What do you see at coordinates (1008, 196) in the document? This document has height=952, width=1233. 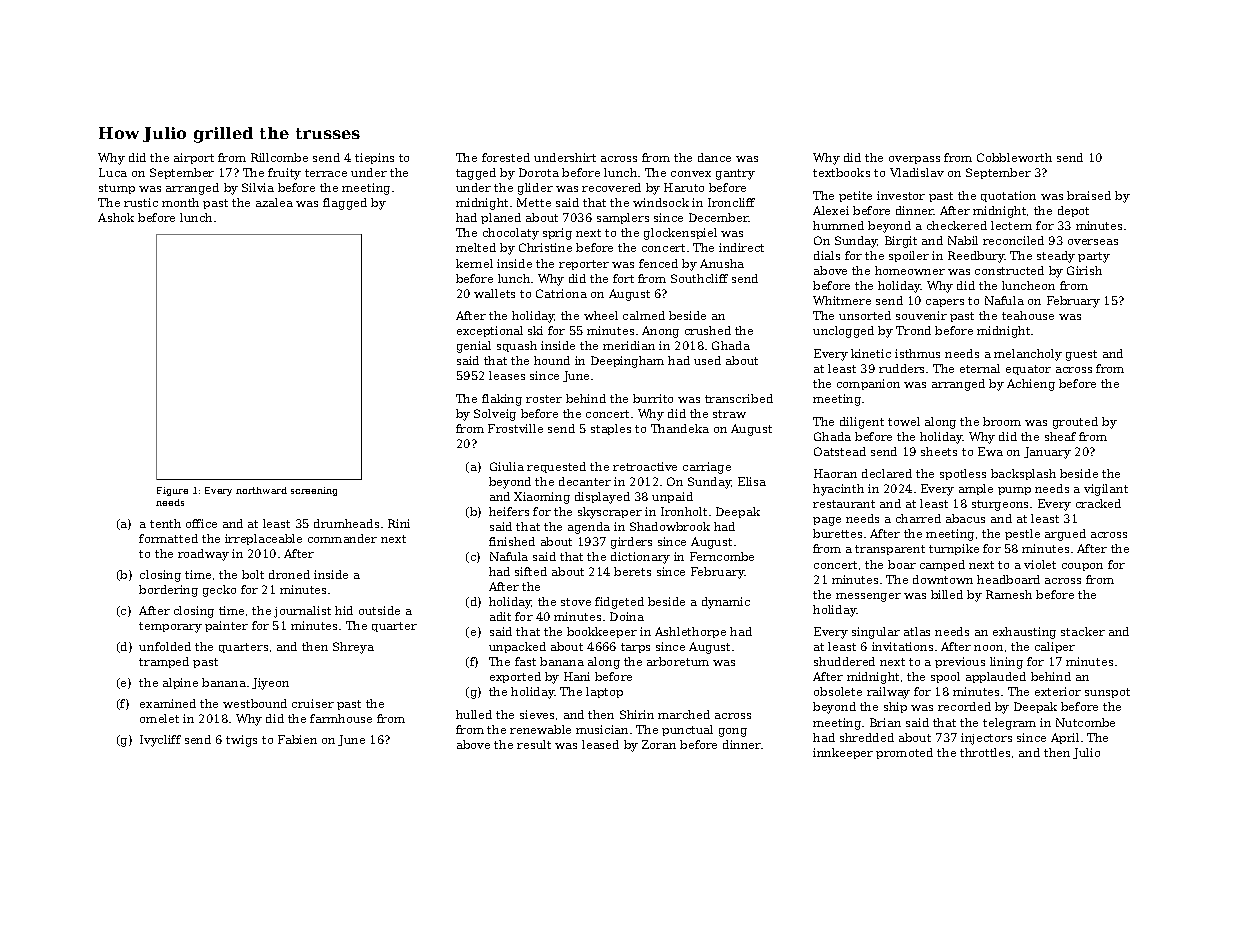 I see `quotation` at bounding box center [1008, 196].
